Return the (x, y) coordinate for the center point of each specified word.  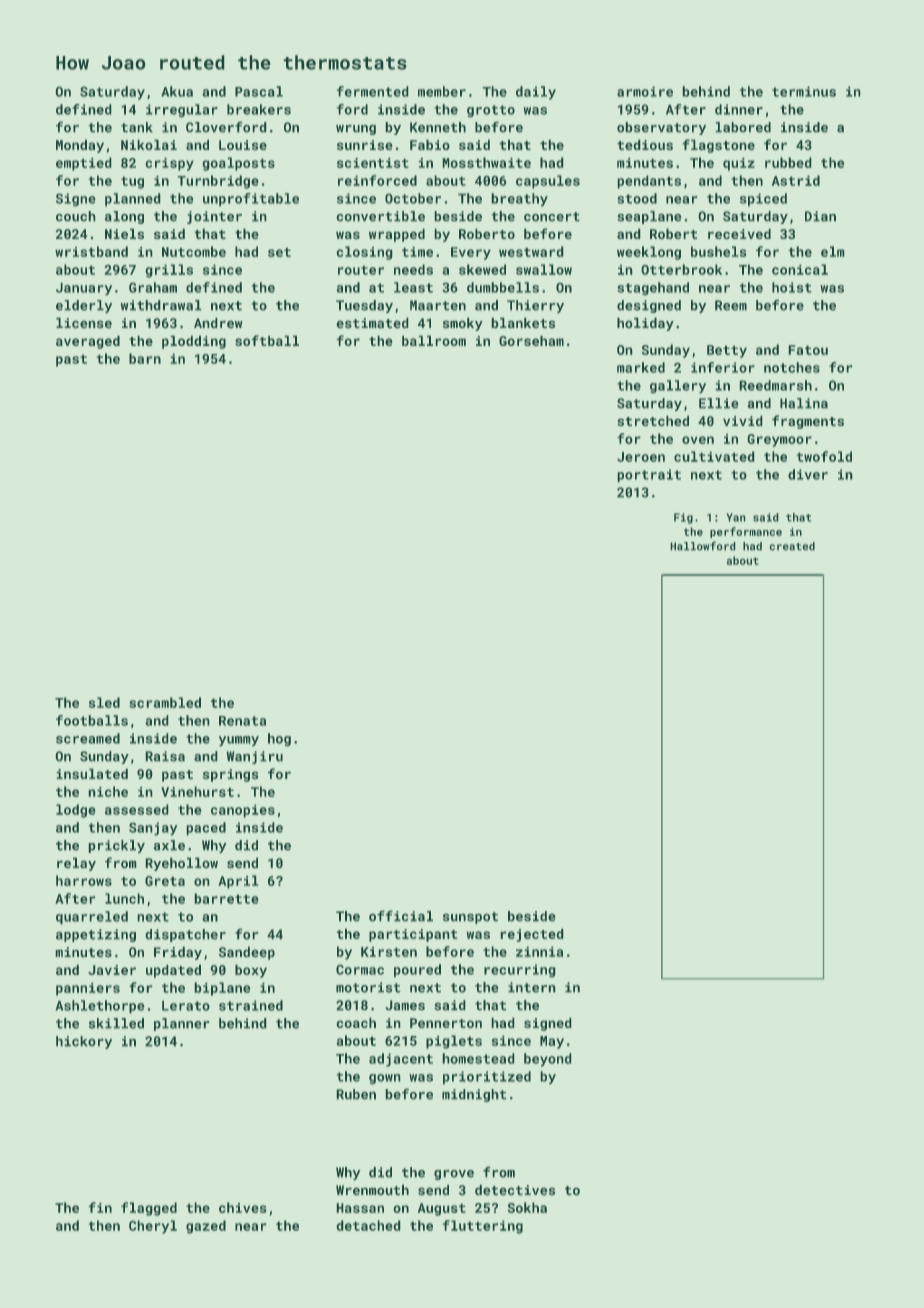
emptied (84, 164)
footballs (92, 720)
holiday (645, 324)
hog (279, 740)
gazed (206, 1227)
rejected (532, 935)
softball (267, 340)
